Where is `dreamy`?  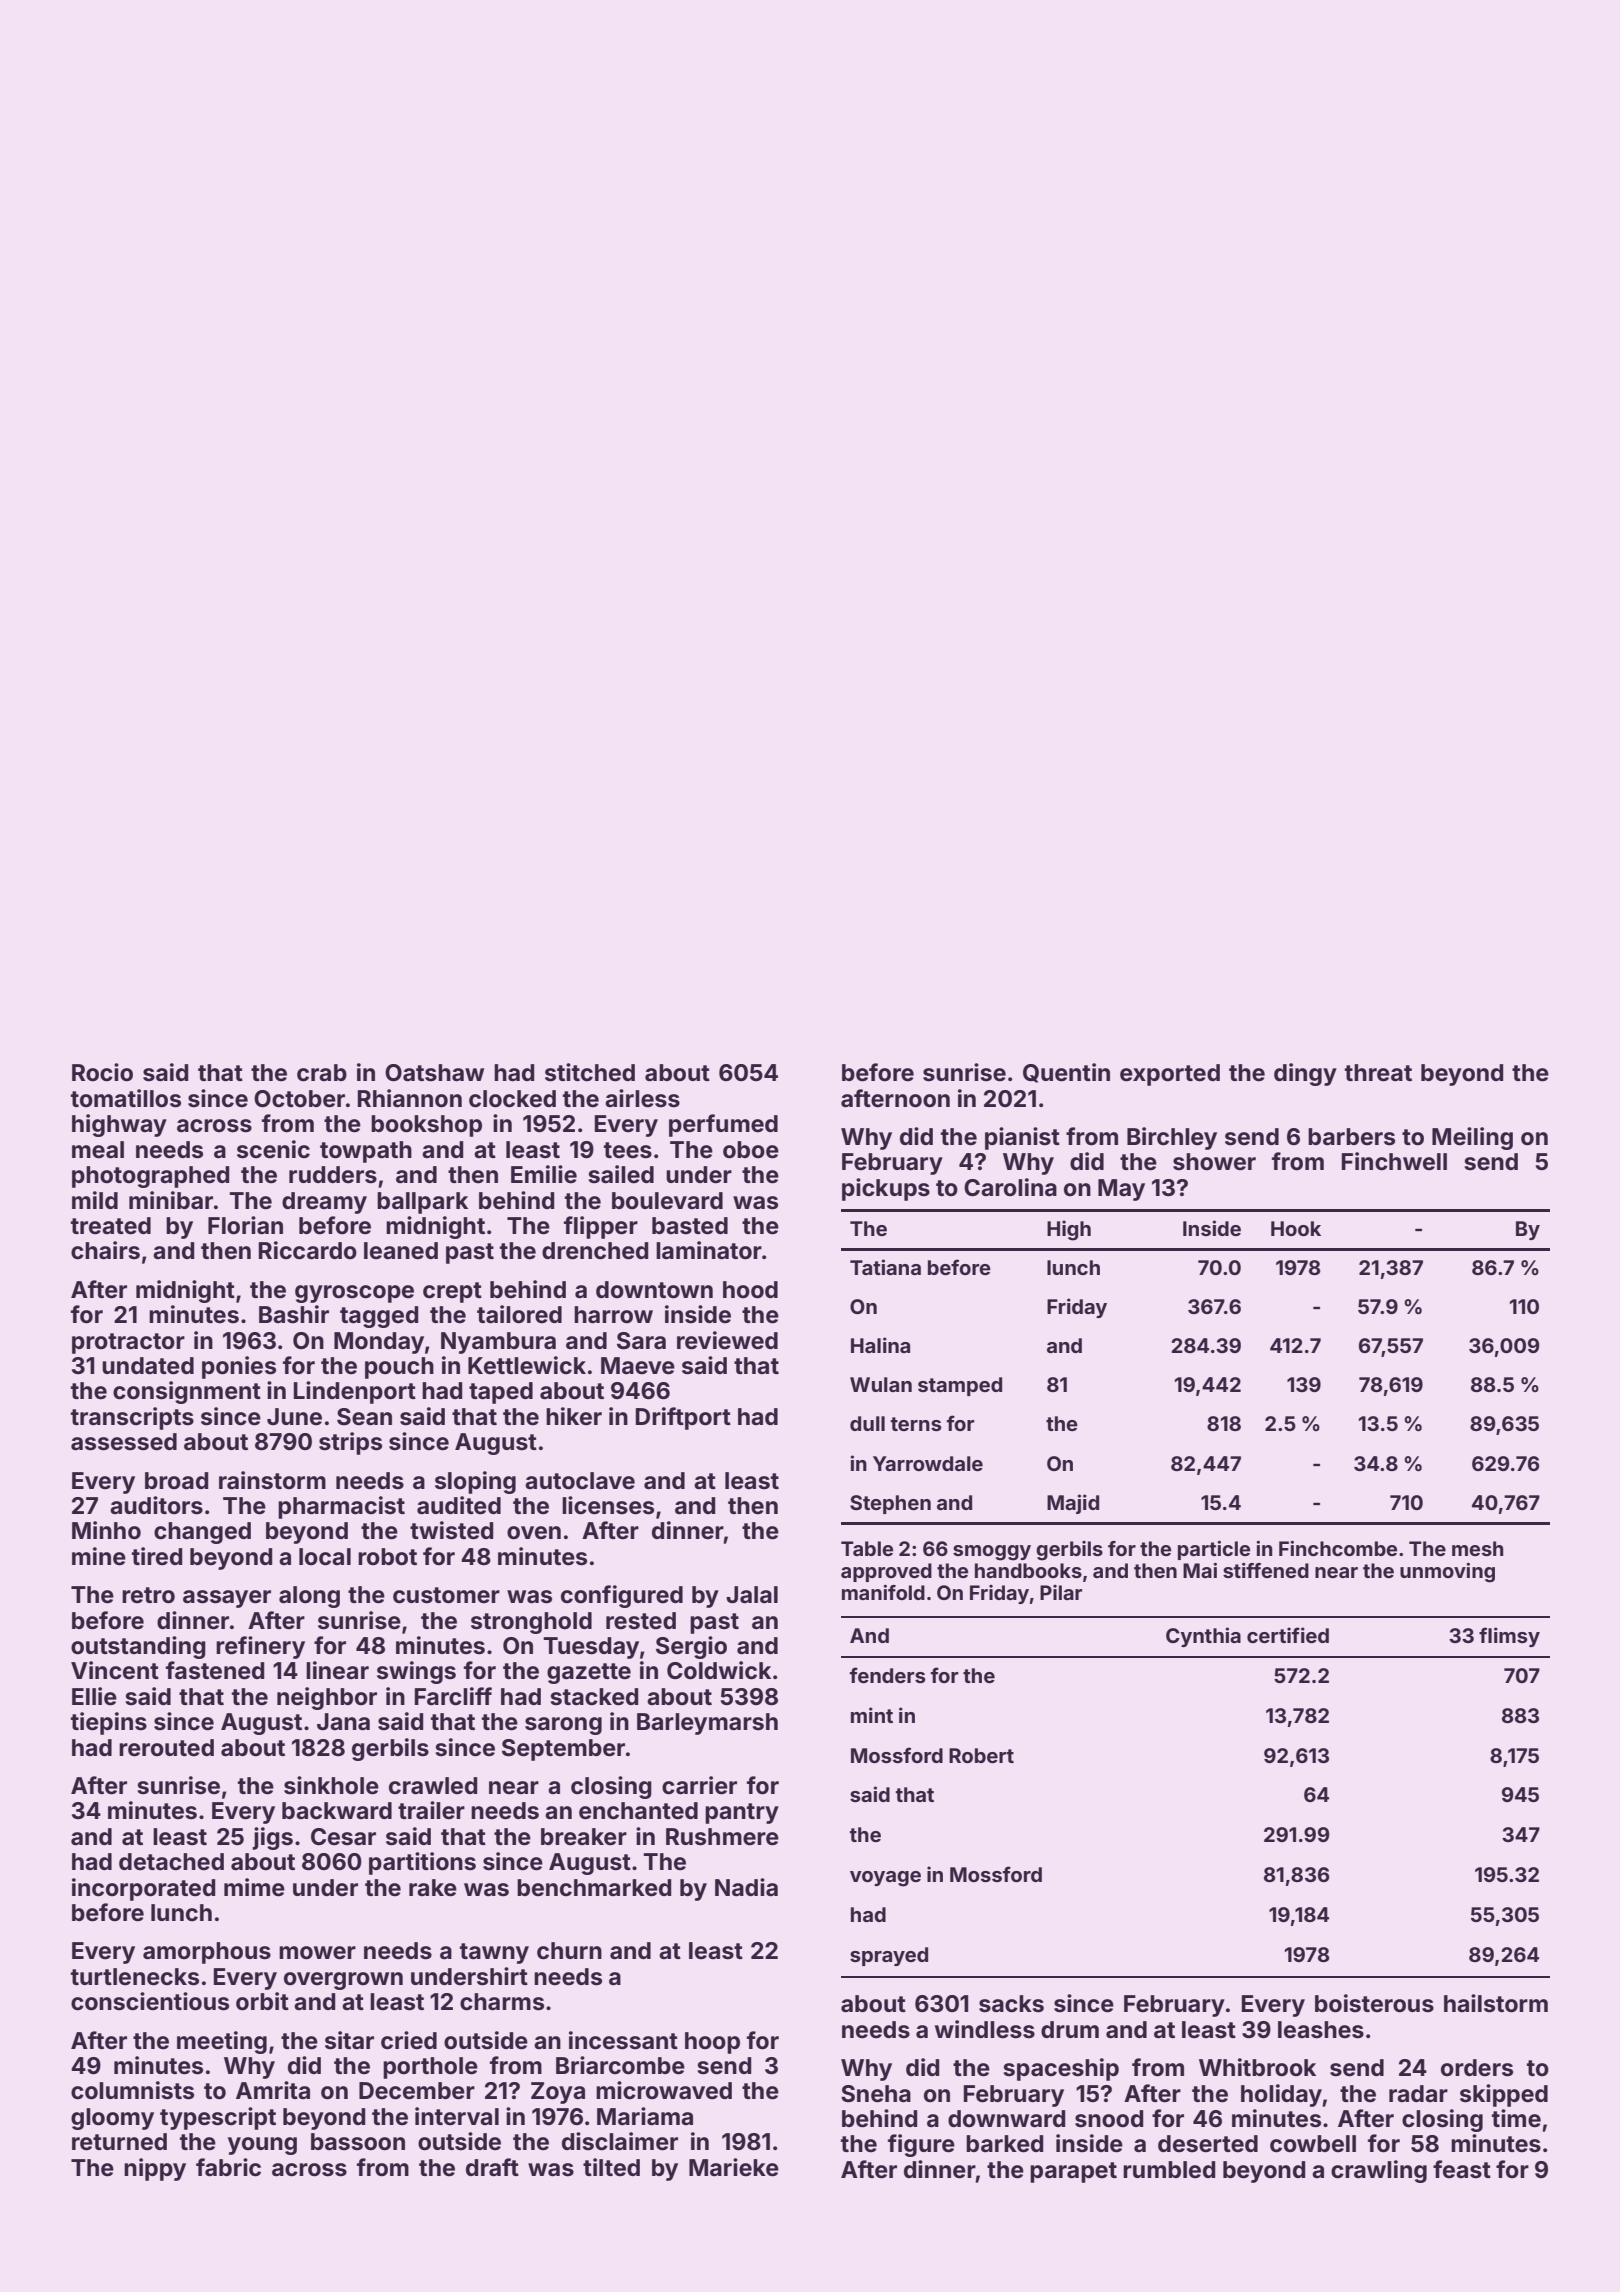
dreamy is located at coordinates (324, 1203).
